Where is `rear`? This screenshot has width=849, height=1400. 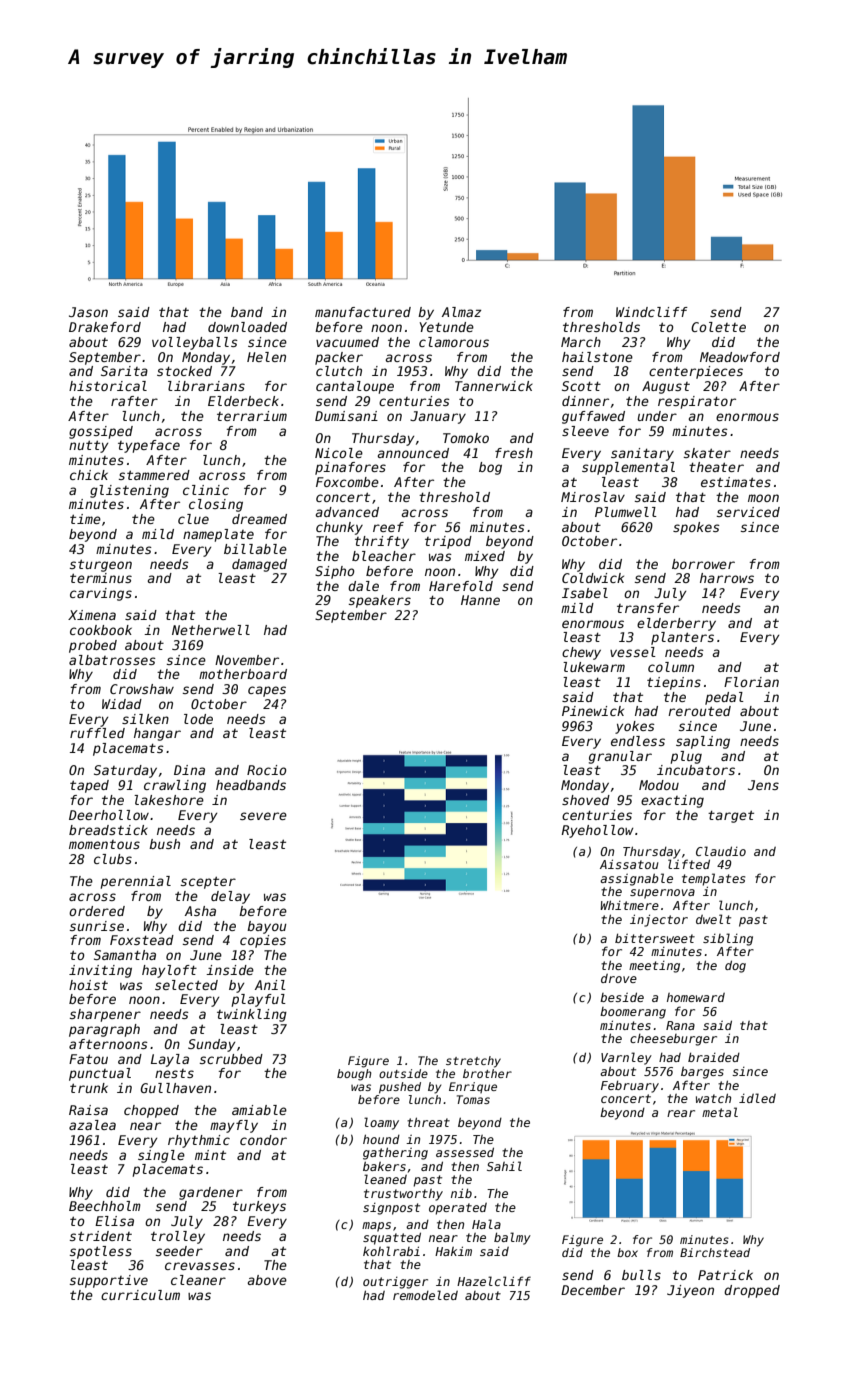 rear is located at coordinates (681, 1113).
